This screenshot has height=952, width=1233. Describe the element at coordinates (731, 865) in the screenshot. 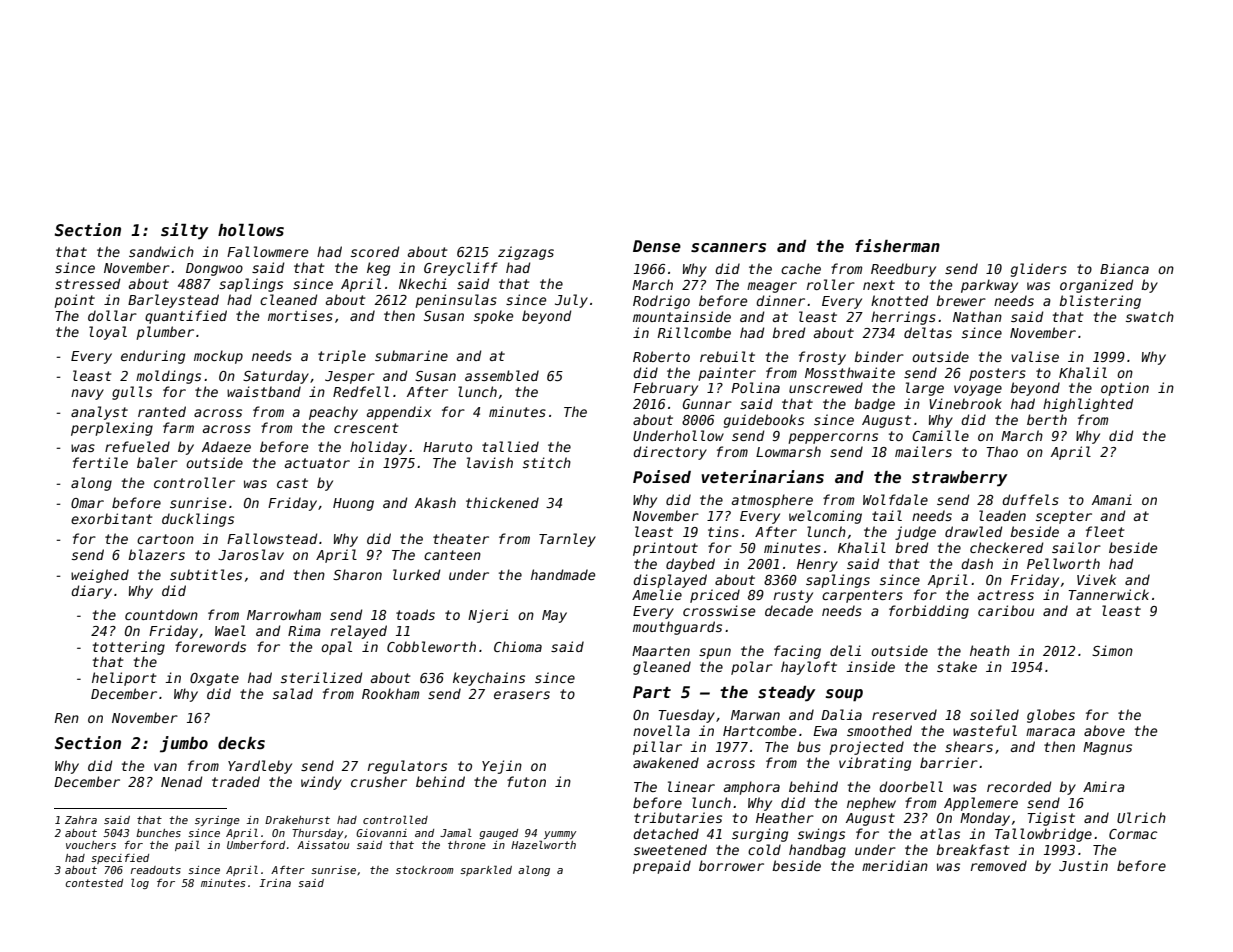

I see `borrower` at that location.
